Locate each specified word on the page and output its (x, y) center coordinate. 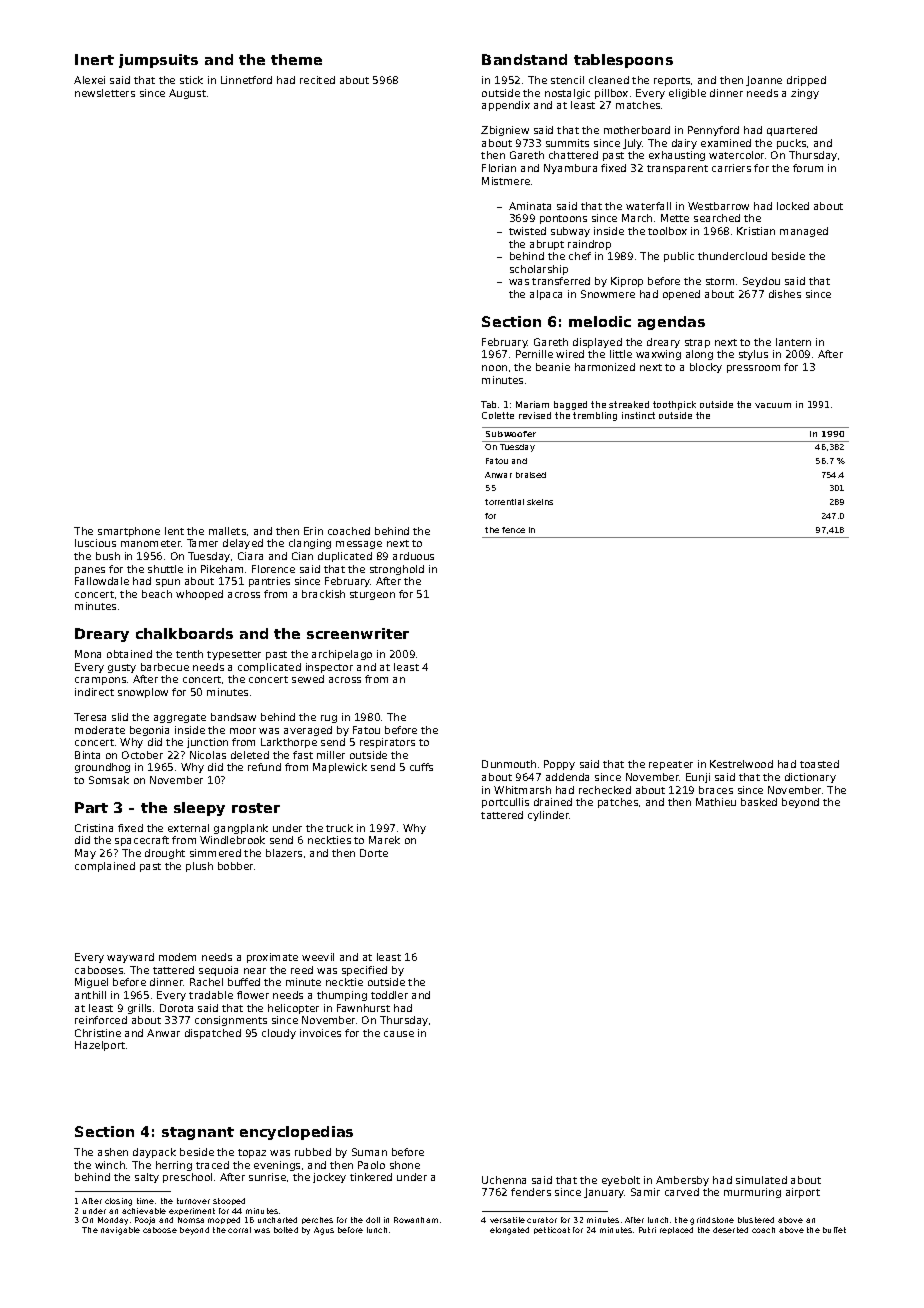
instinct (638, 415)
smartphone (129, 532)
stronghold (397, 570)
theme (296, 59)
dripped (806, 81)
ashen (113, 1152)
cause (399, 1034)
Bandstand (524, 59)
